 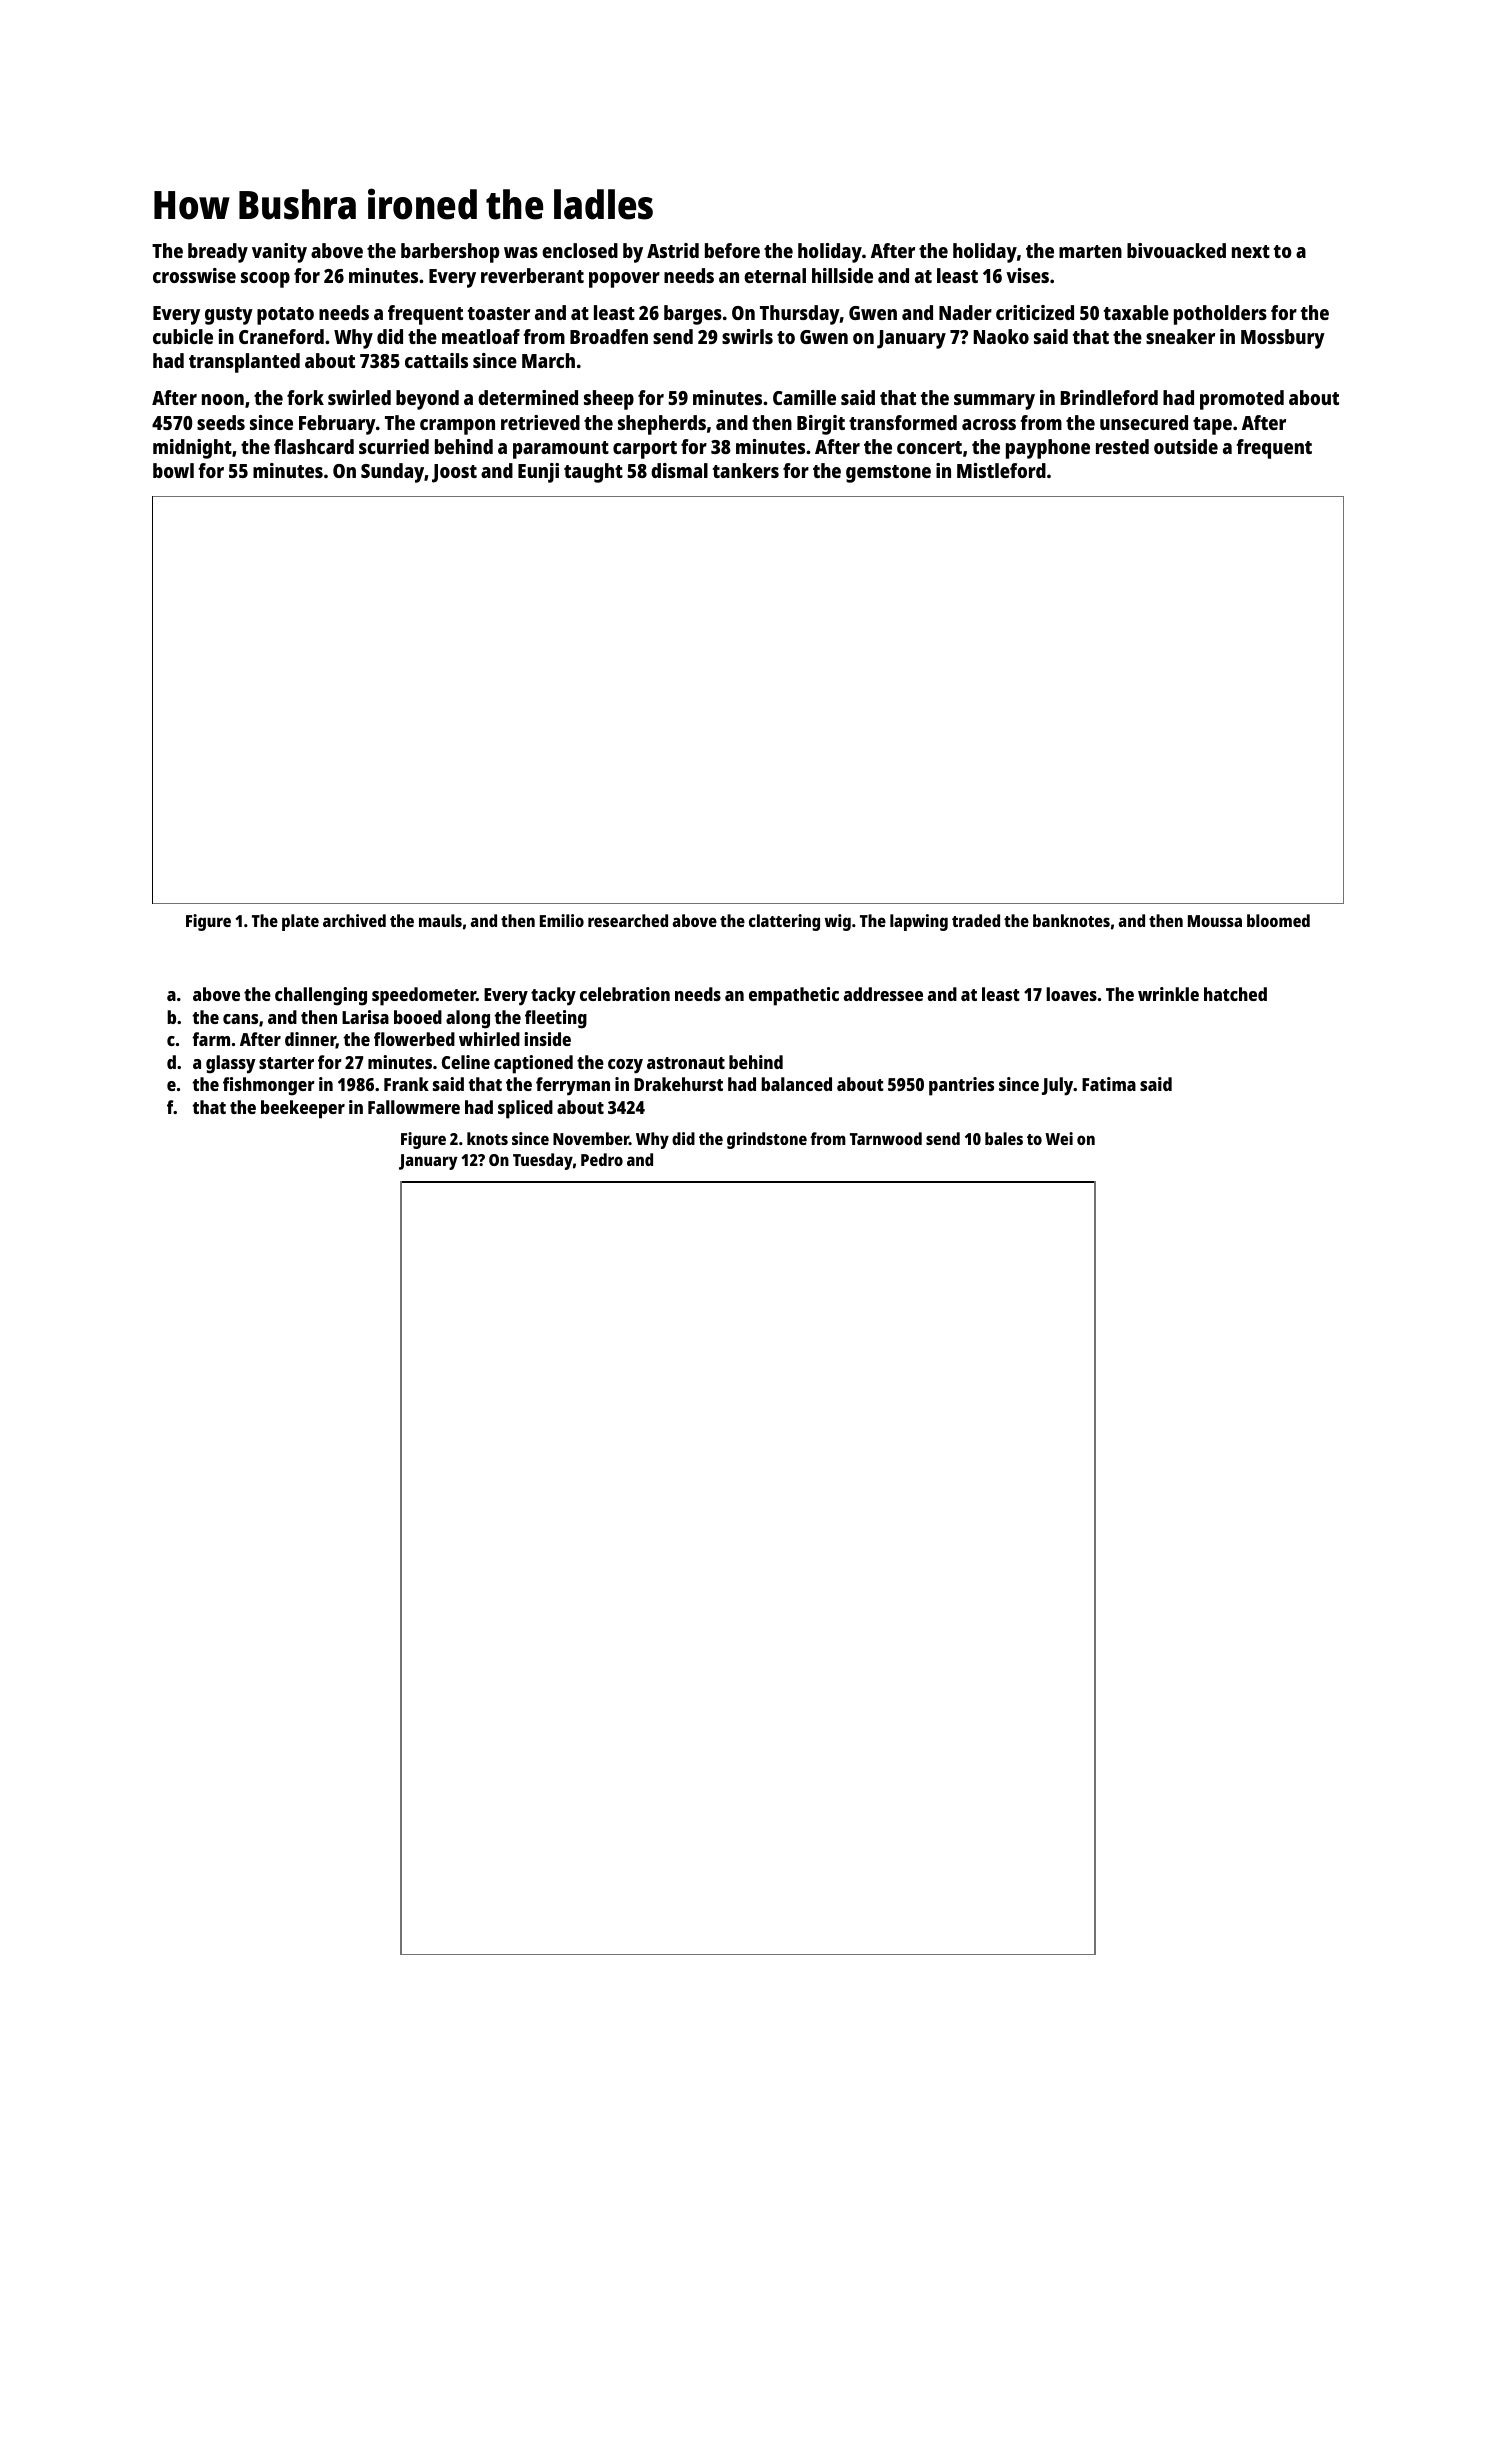 I want to click on Naoko, so click(x=1001, y=336).
